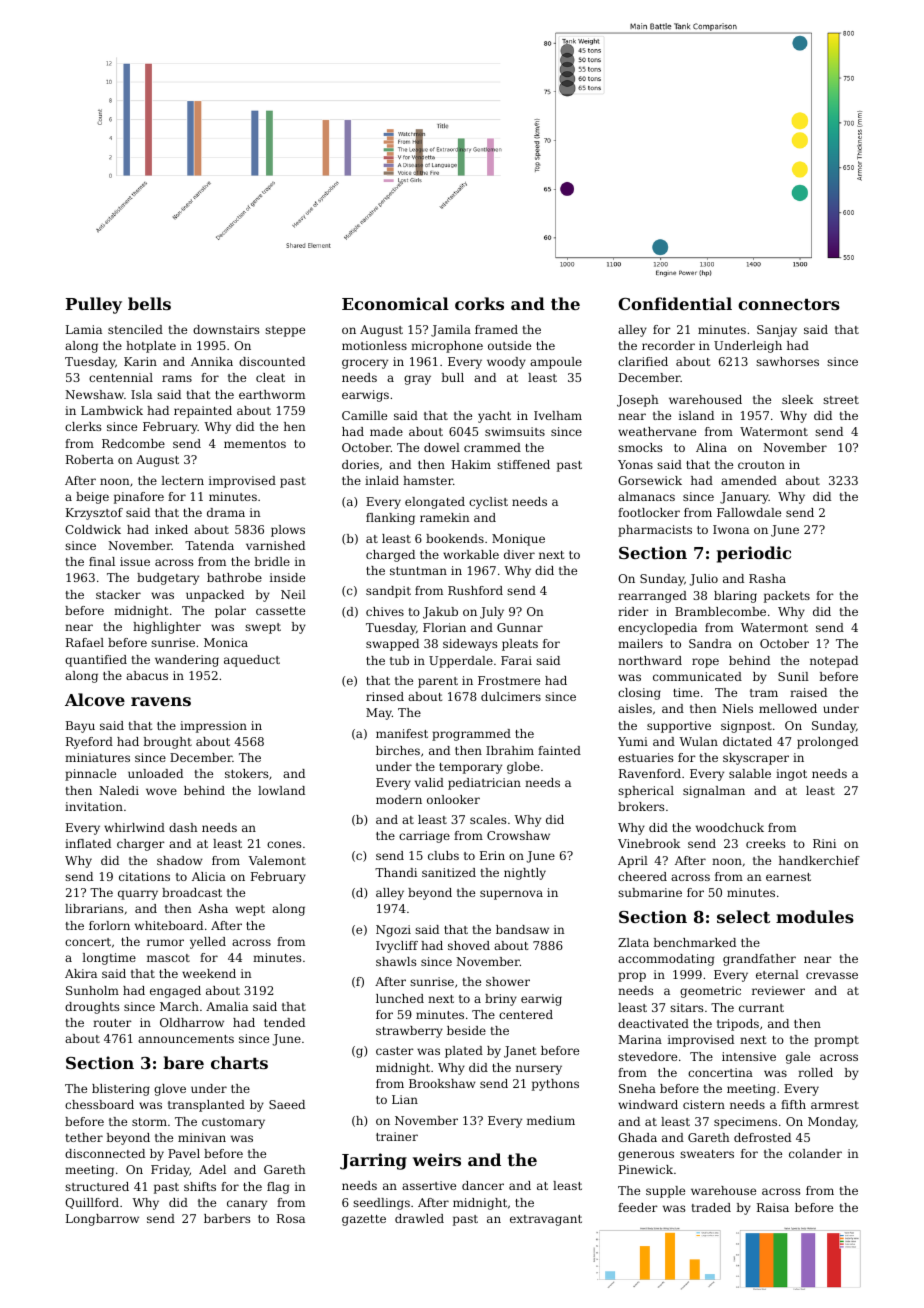 The height and width of the screenshot is (1308, 924). What do you see at coordinates (90, 459) in the screenshot?
I see `Roberta` at bounding box center [90, 459].
